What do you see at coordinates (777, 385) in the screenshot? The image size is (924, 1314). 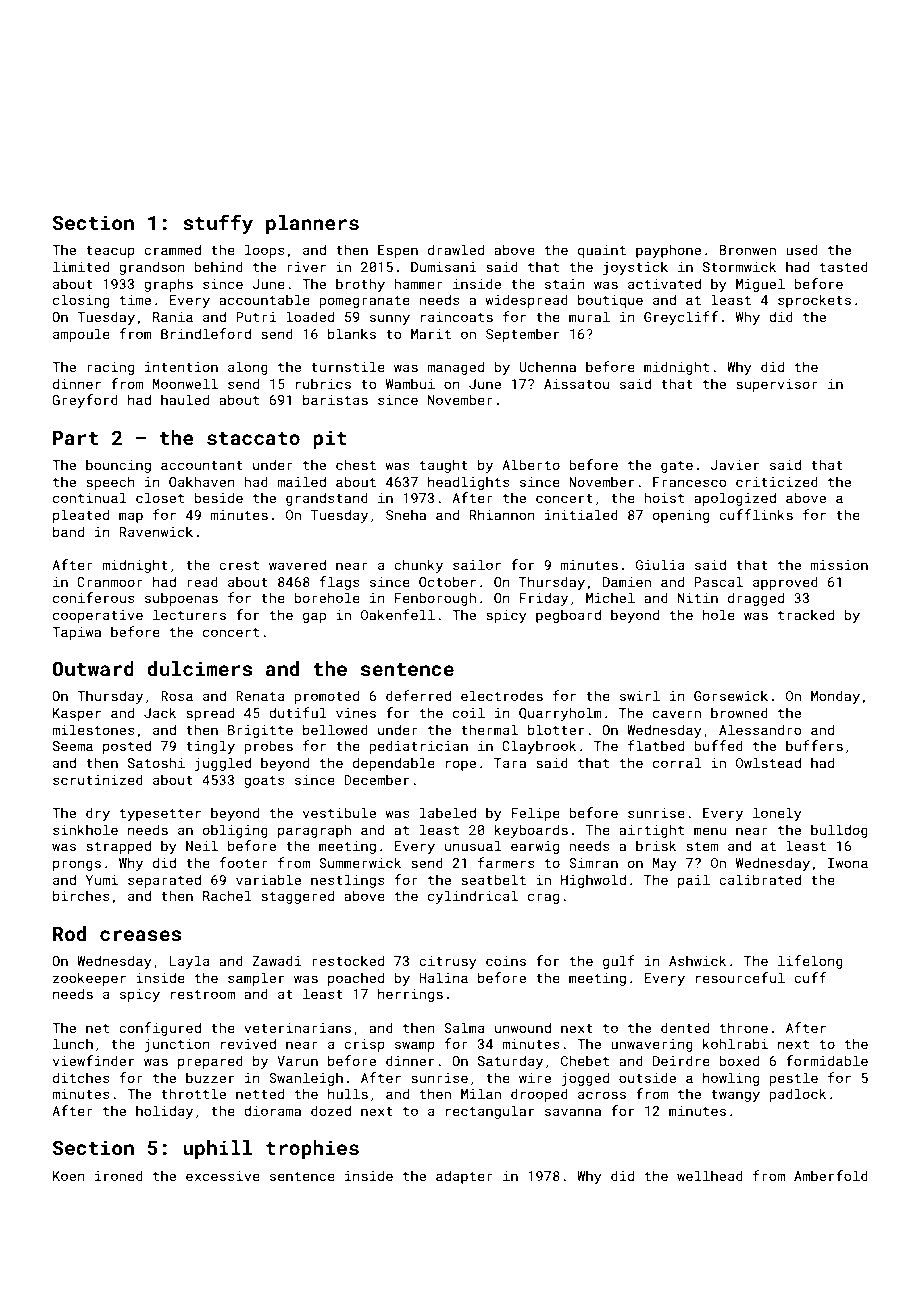 I see `supervisor` at bounding box center [777, 385].
